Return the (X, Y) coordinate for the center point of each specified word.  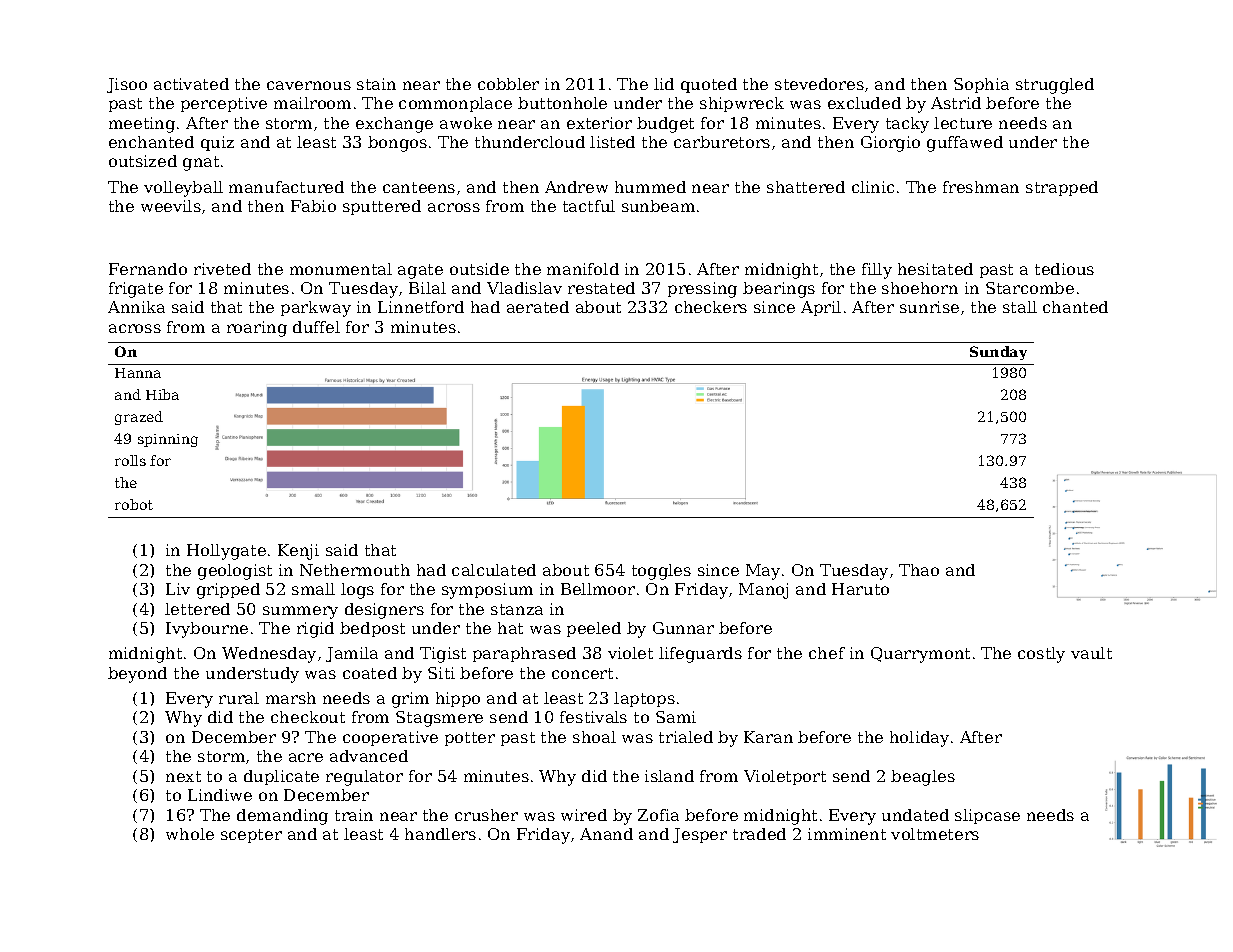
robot (134, 504)
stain (376, 84)
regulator (364, 778)
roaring (257, 329)
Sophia (981, 85)
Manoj (763, 591)
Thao (919, 570)
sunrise (929, 307)
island (669, 776)
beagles (923, 778)
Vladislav (524, 288)
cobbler (508, 84)
